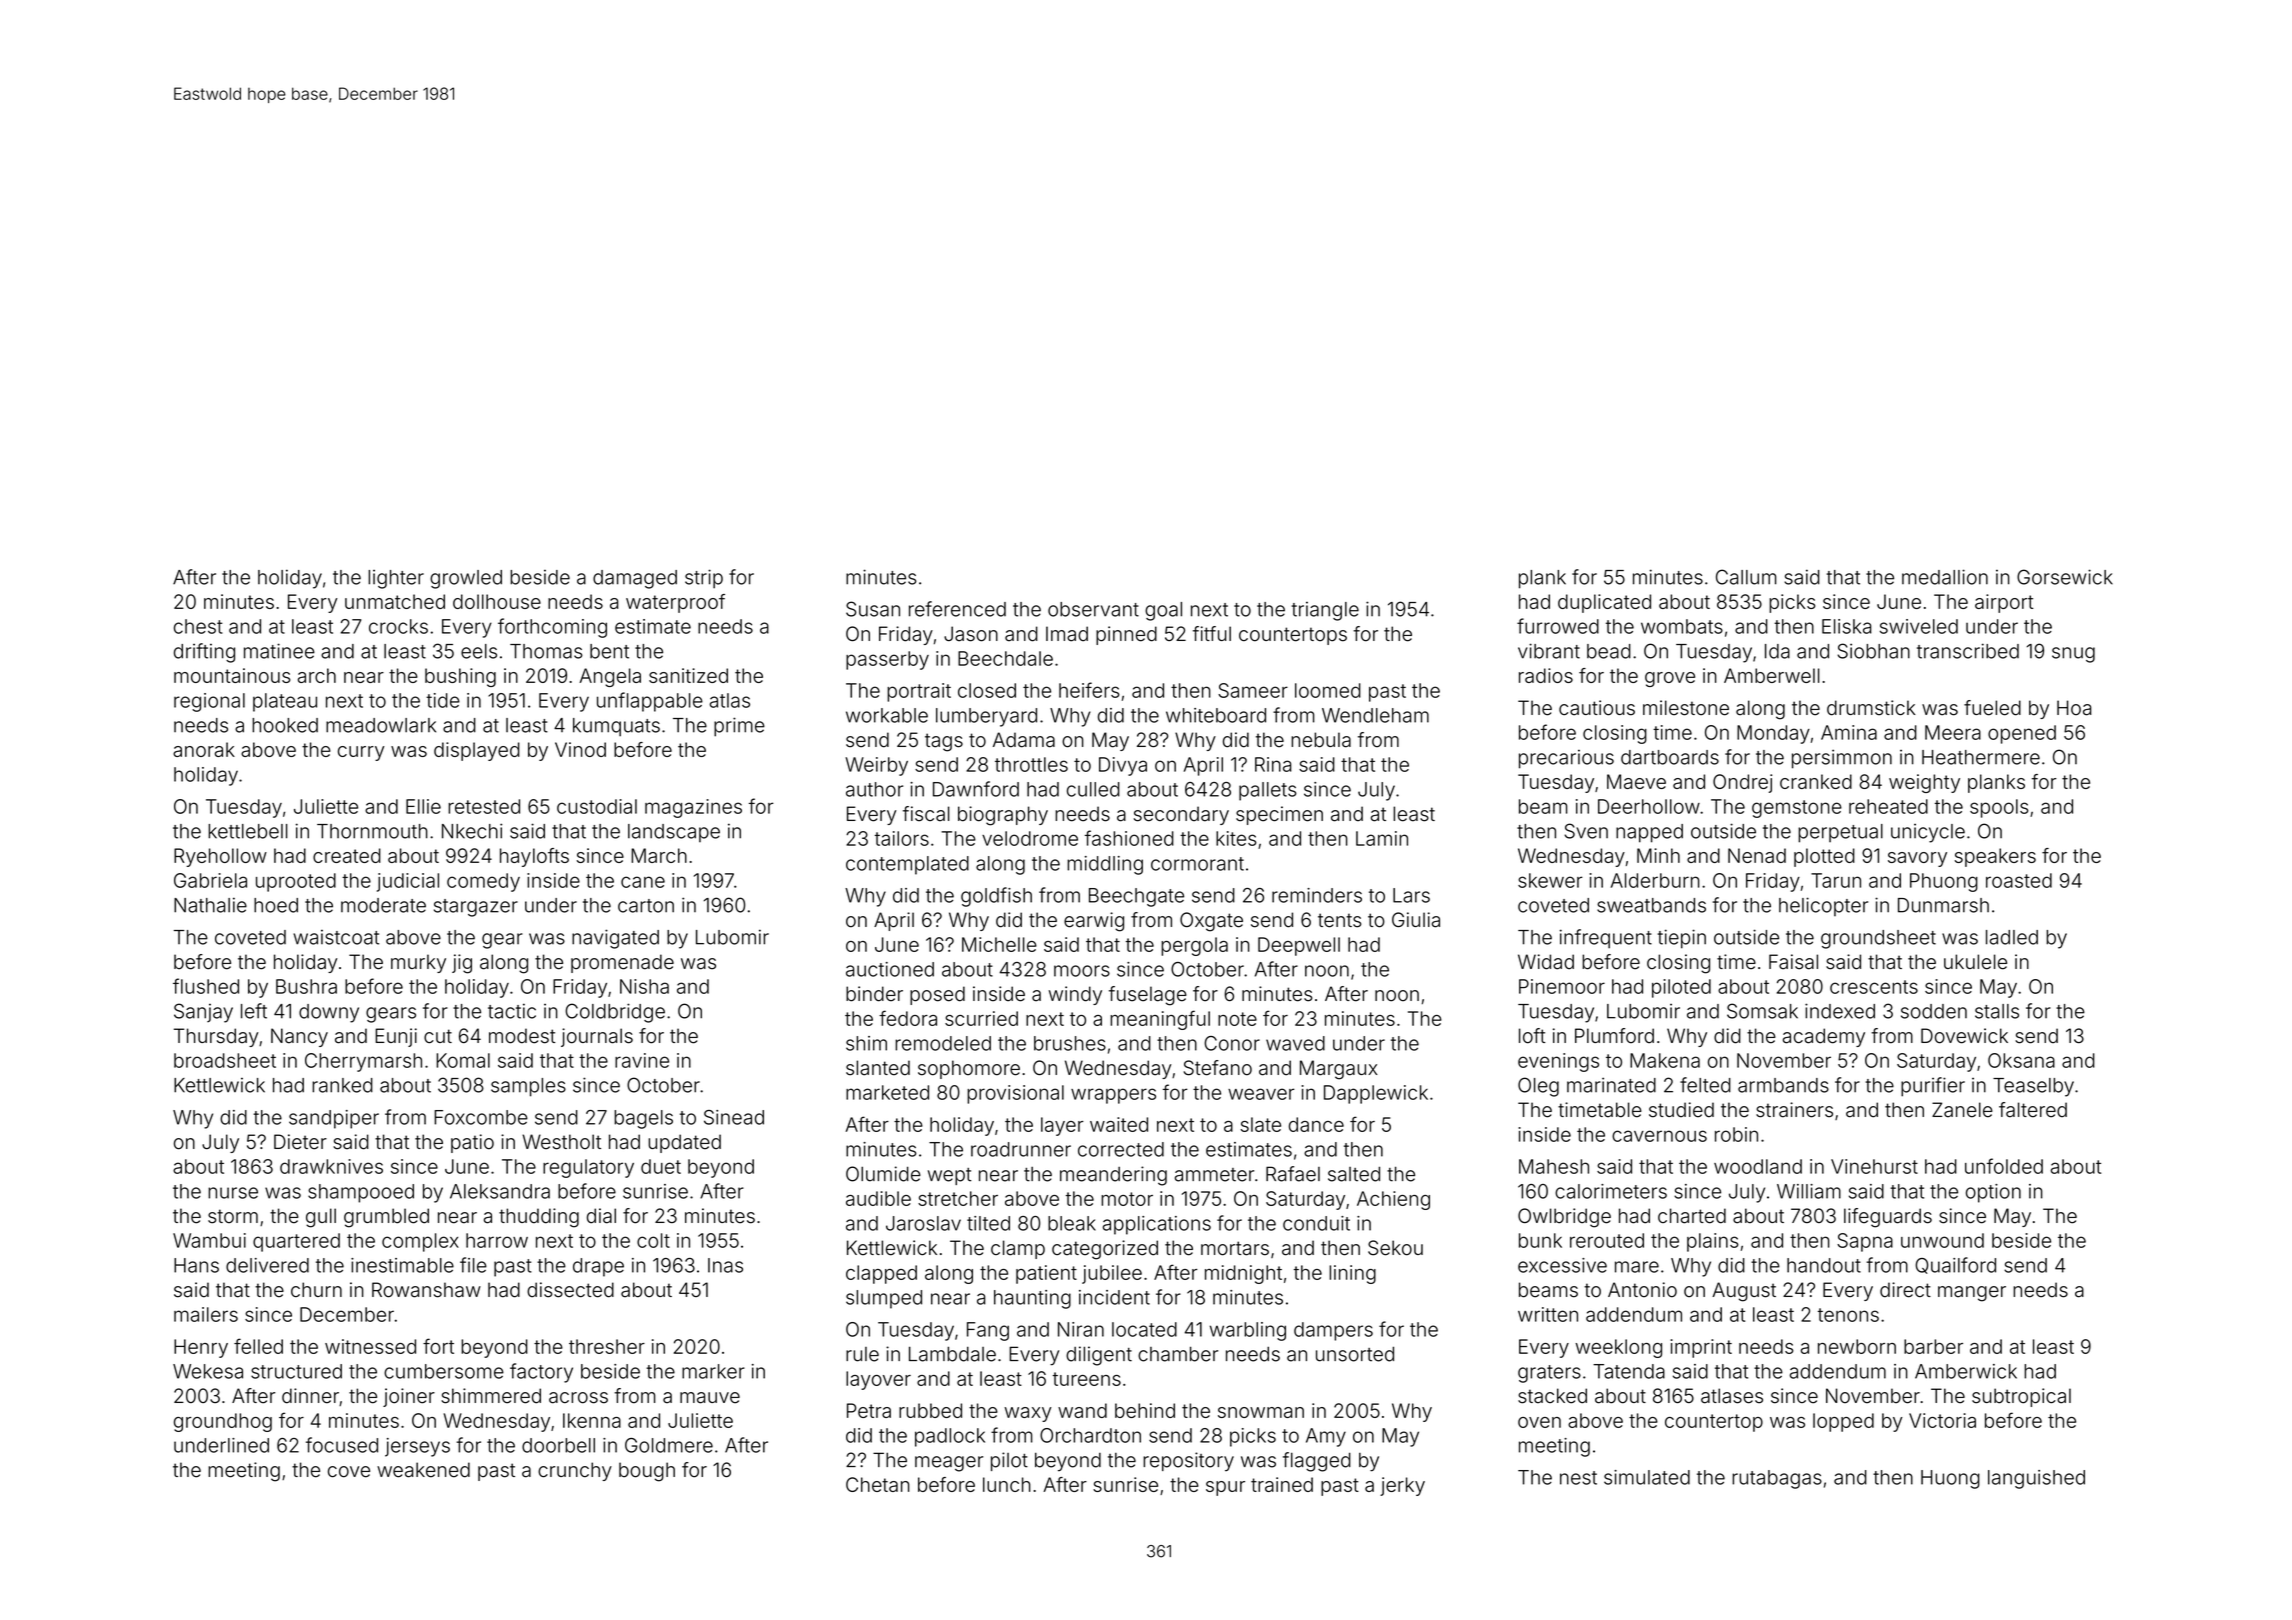  Describe the element at coordinates (1355, 1354) in the document. I see `unsorted` at that location.
